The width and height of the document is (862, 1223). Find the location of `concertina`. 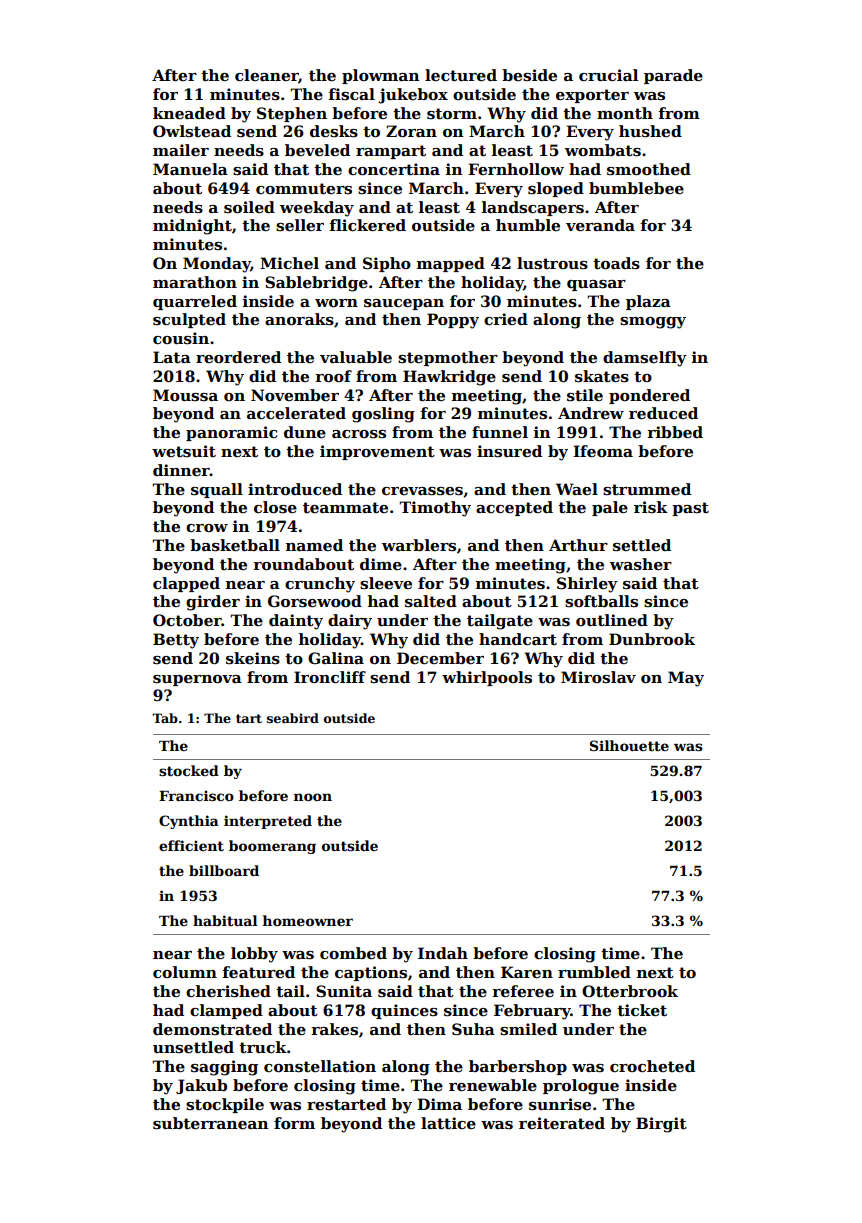

concertina is located at coordinates (394, 169).
